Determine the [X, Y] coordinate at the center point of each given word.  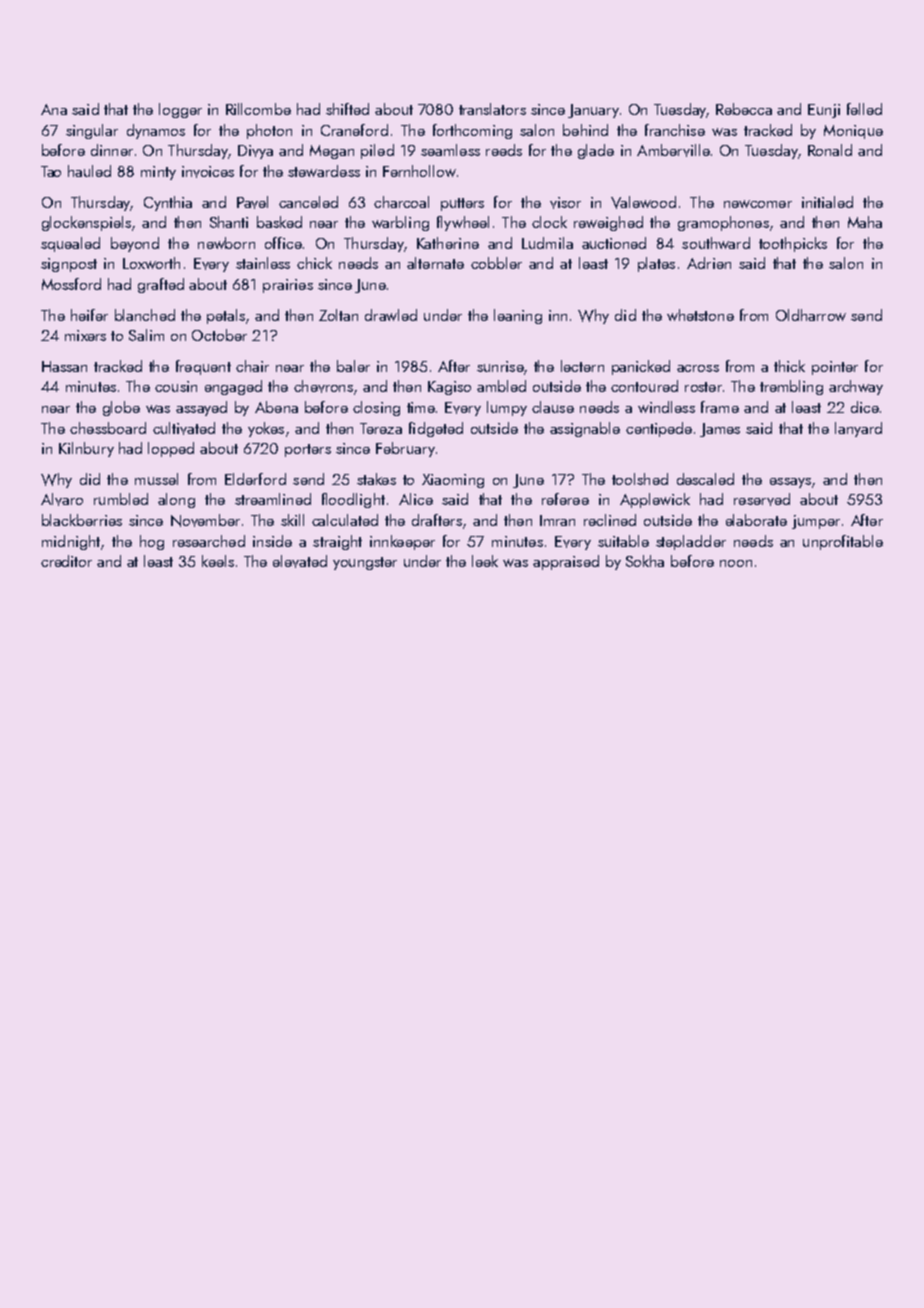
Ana [54, 109]
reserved [762, 499]
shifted [347, 109]
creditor [66, 561]
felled [864, 109]
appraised [566, 562]
